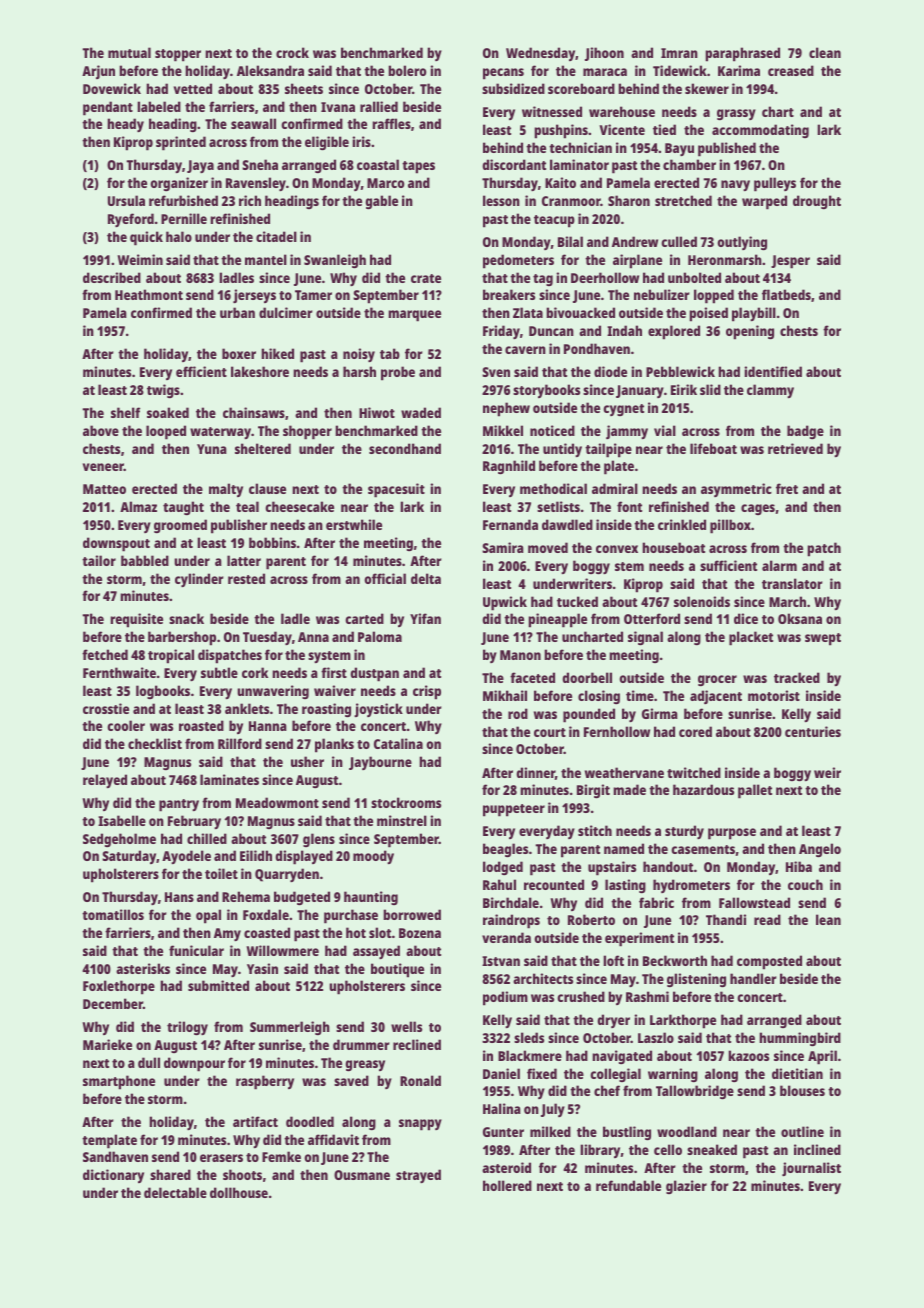  I want to click on houseboat, so click(673, 547).
